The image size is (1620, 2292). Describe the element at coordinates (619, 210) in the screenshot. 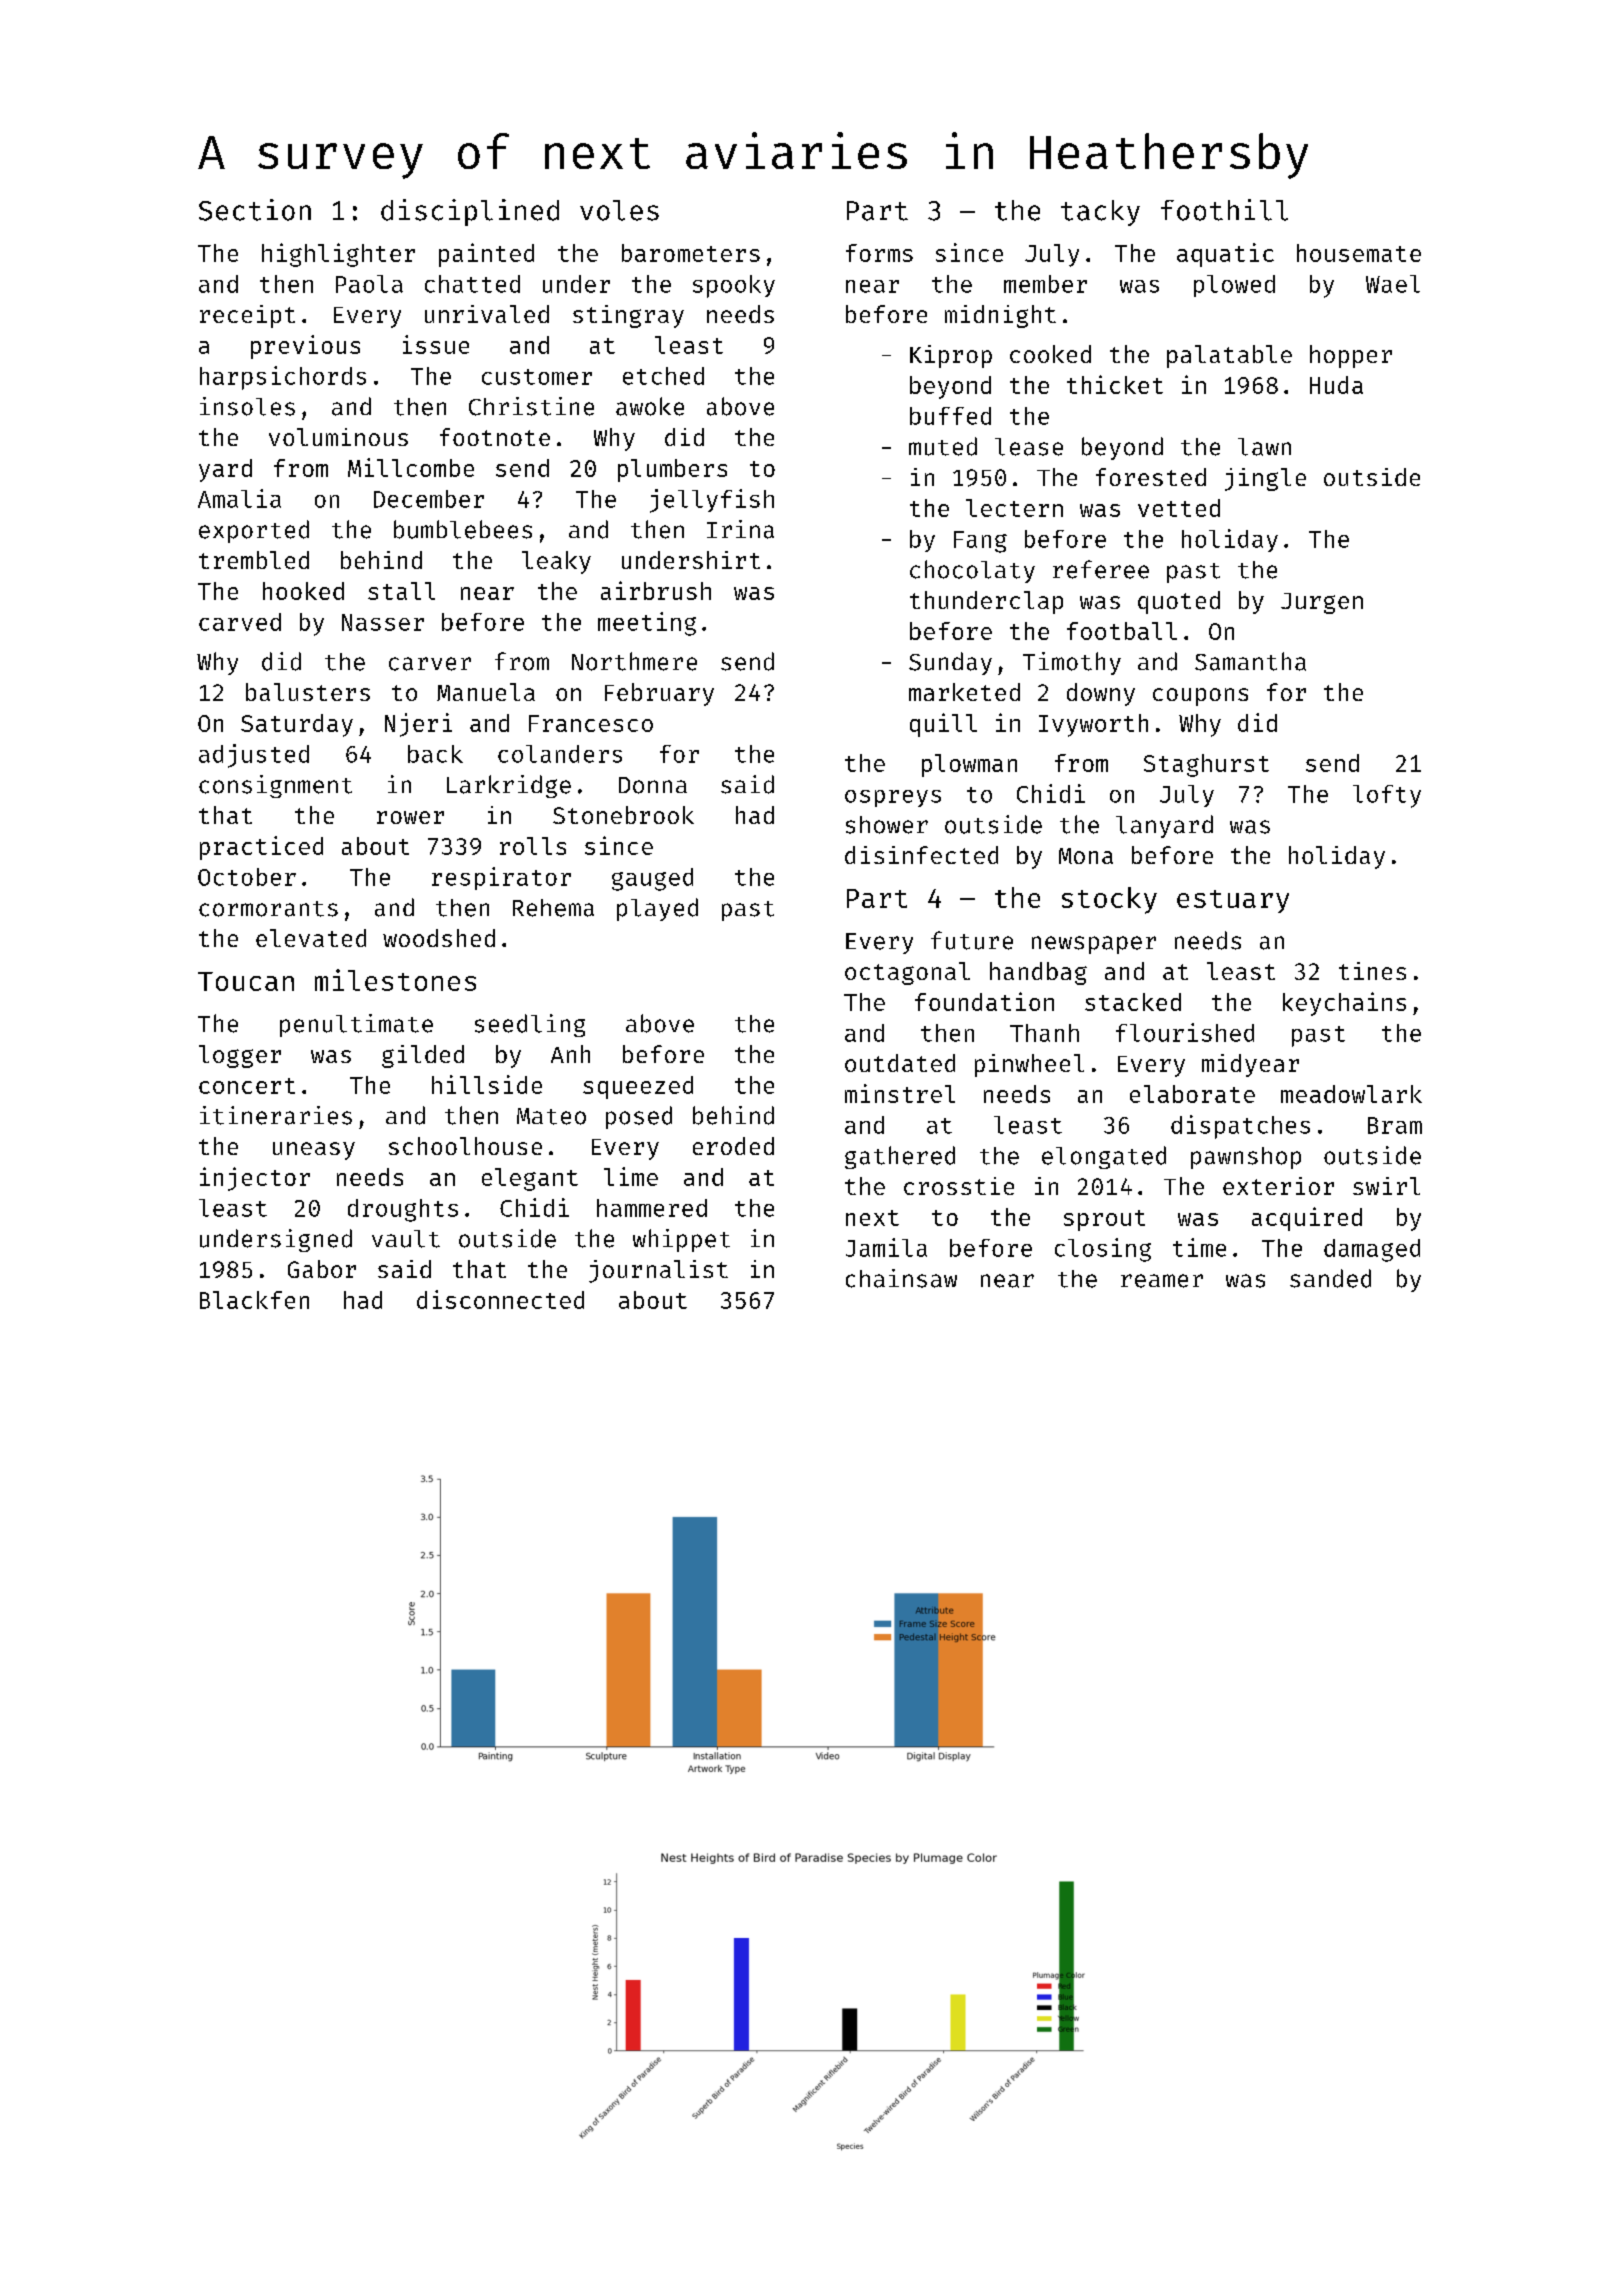

I see `voles` at that location.
